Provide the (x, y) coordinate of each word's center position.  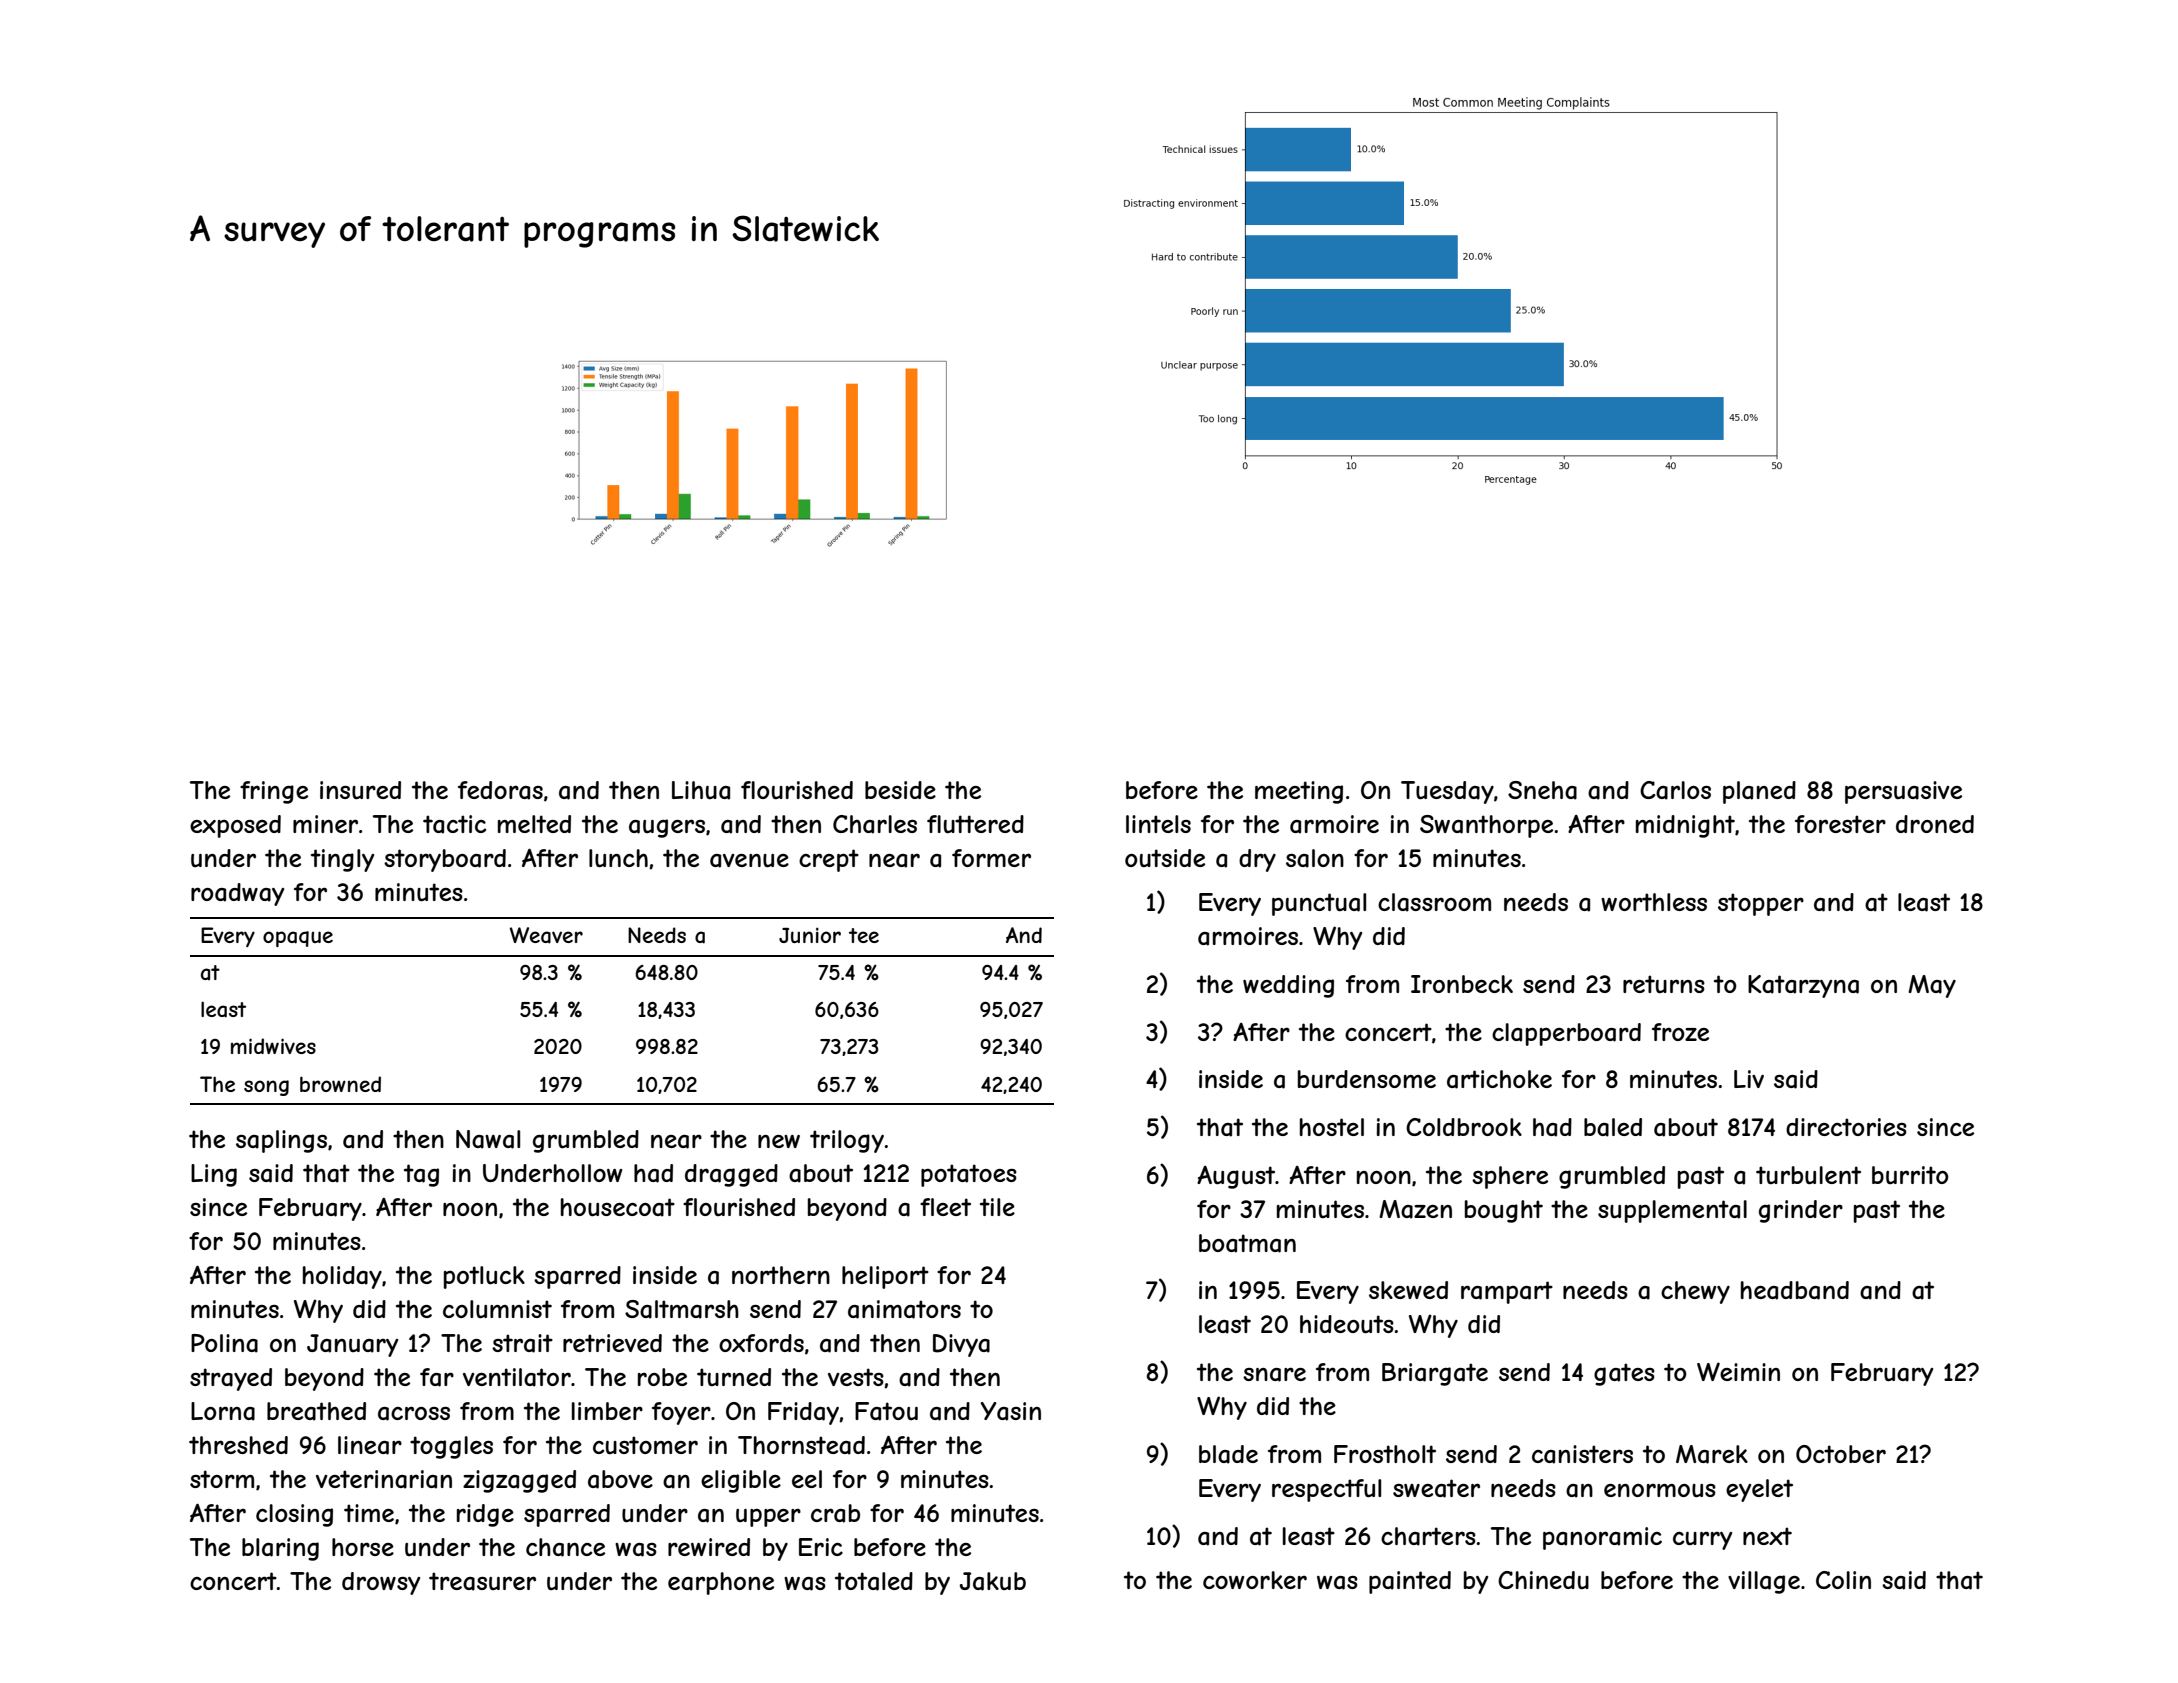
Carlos (1675, 790)
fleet (945, 1207)
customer (645, 1445)
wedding (1288, 986)
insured (360, 790)
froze (1680, 1032)
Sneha (1542, 790)
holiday (342, 1277)
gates (1624, 1374)
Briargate (1435, 1374)
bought (1504, 1211)
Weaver (546, 935)
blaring (280, 1549)
